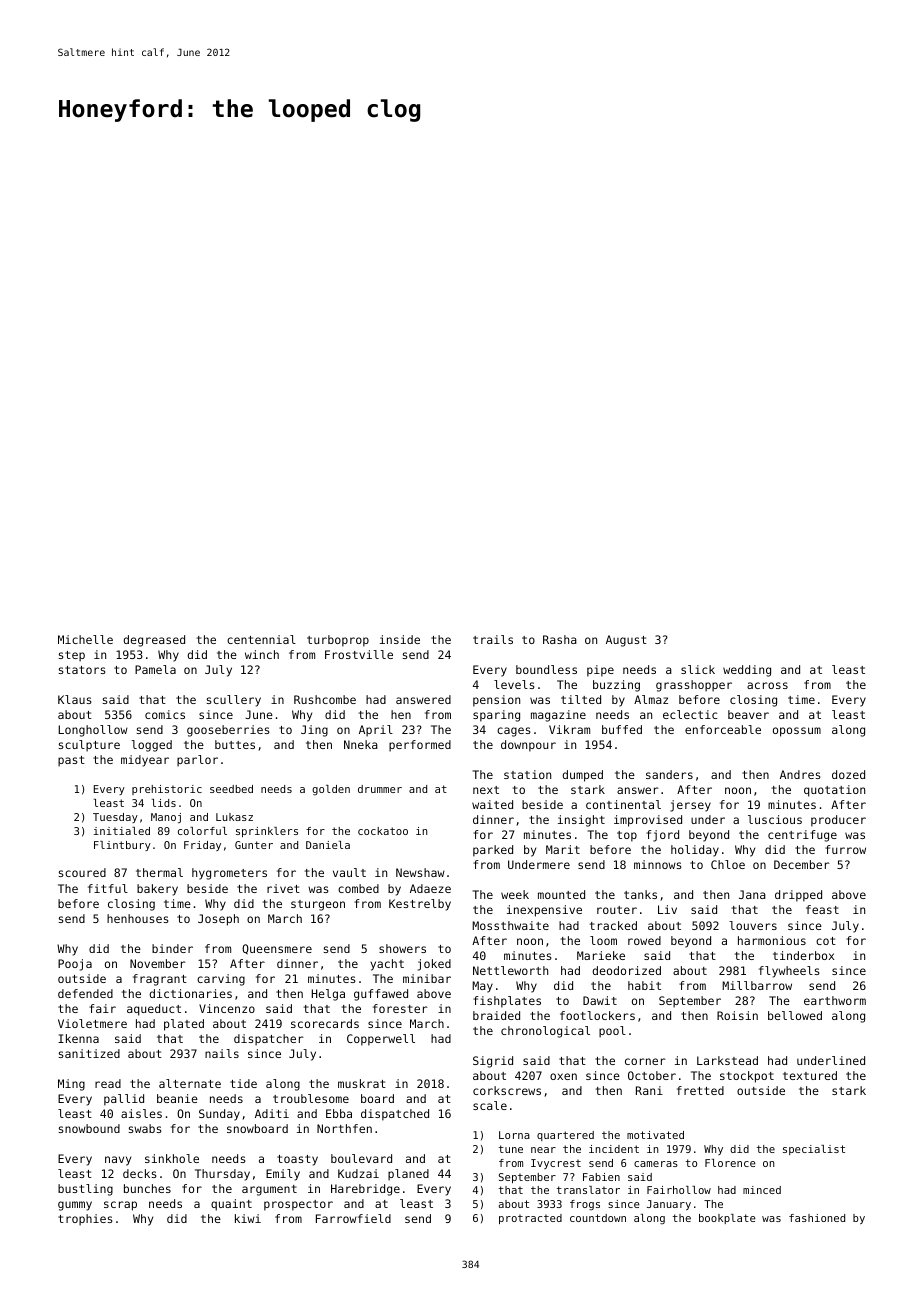  Describe the element at coordinates (802, 864) in the screenshot. I see `December` at that location.
